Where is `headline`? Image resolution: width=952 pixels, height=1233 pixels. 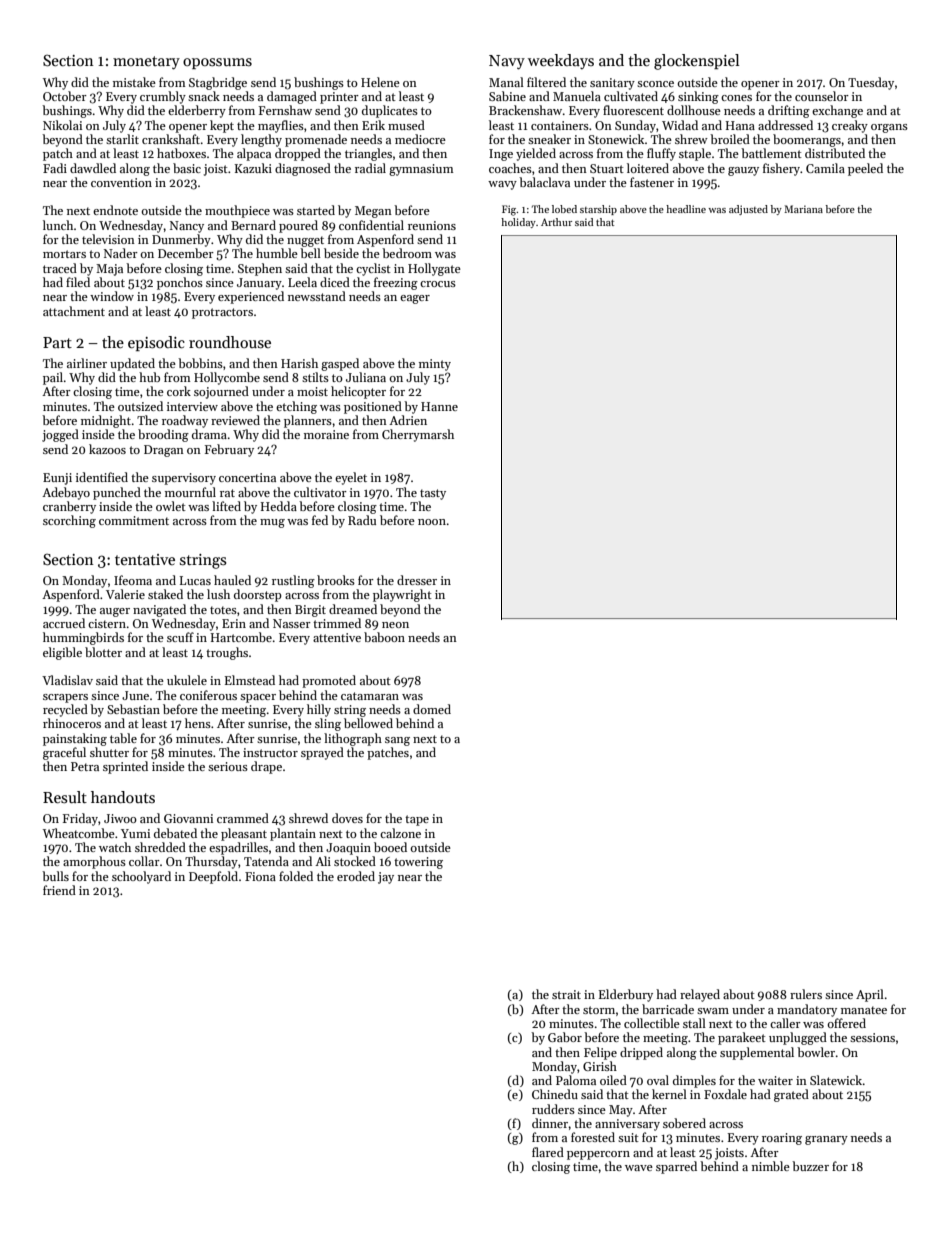
headline is located at coordinates (686, 209).
